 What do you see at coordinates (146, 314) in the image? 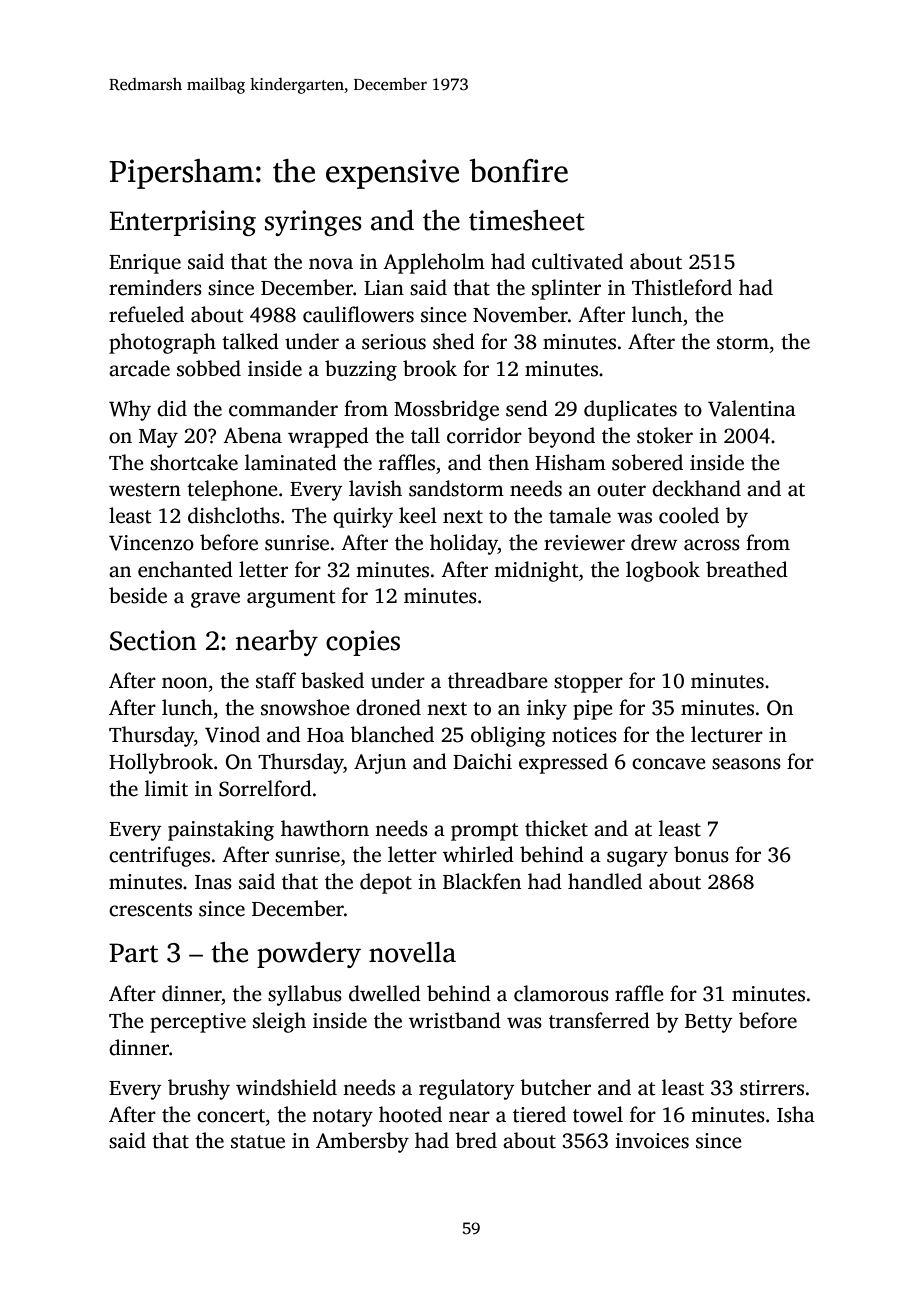
I see `refueled` at bounding box center [146, 314].
